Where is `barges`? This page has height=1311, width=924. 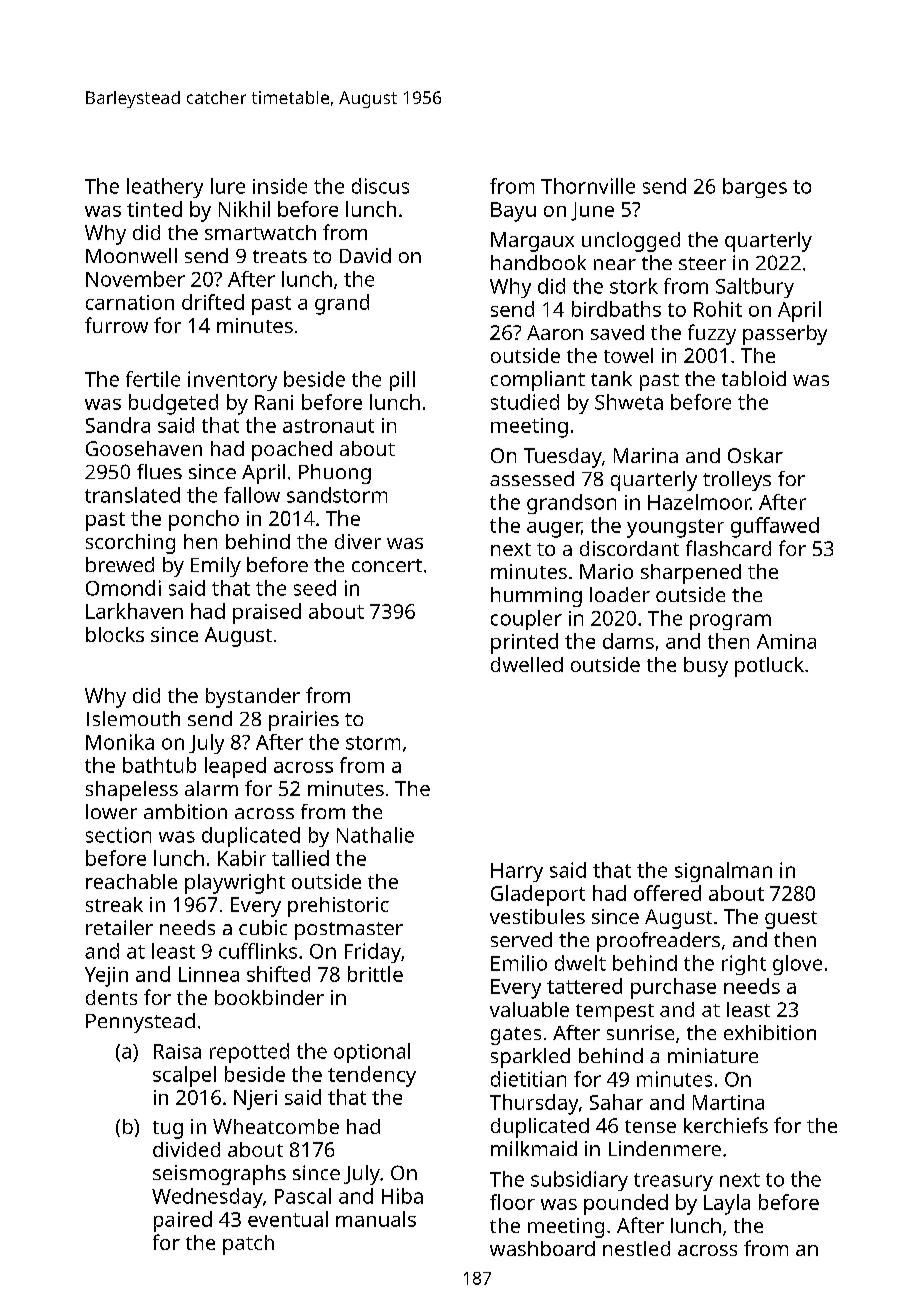 barges is located at coordinates (755, 188).
